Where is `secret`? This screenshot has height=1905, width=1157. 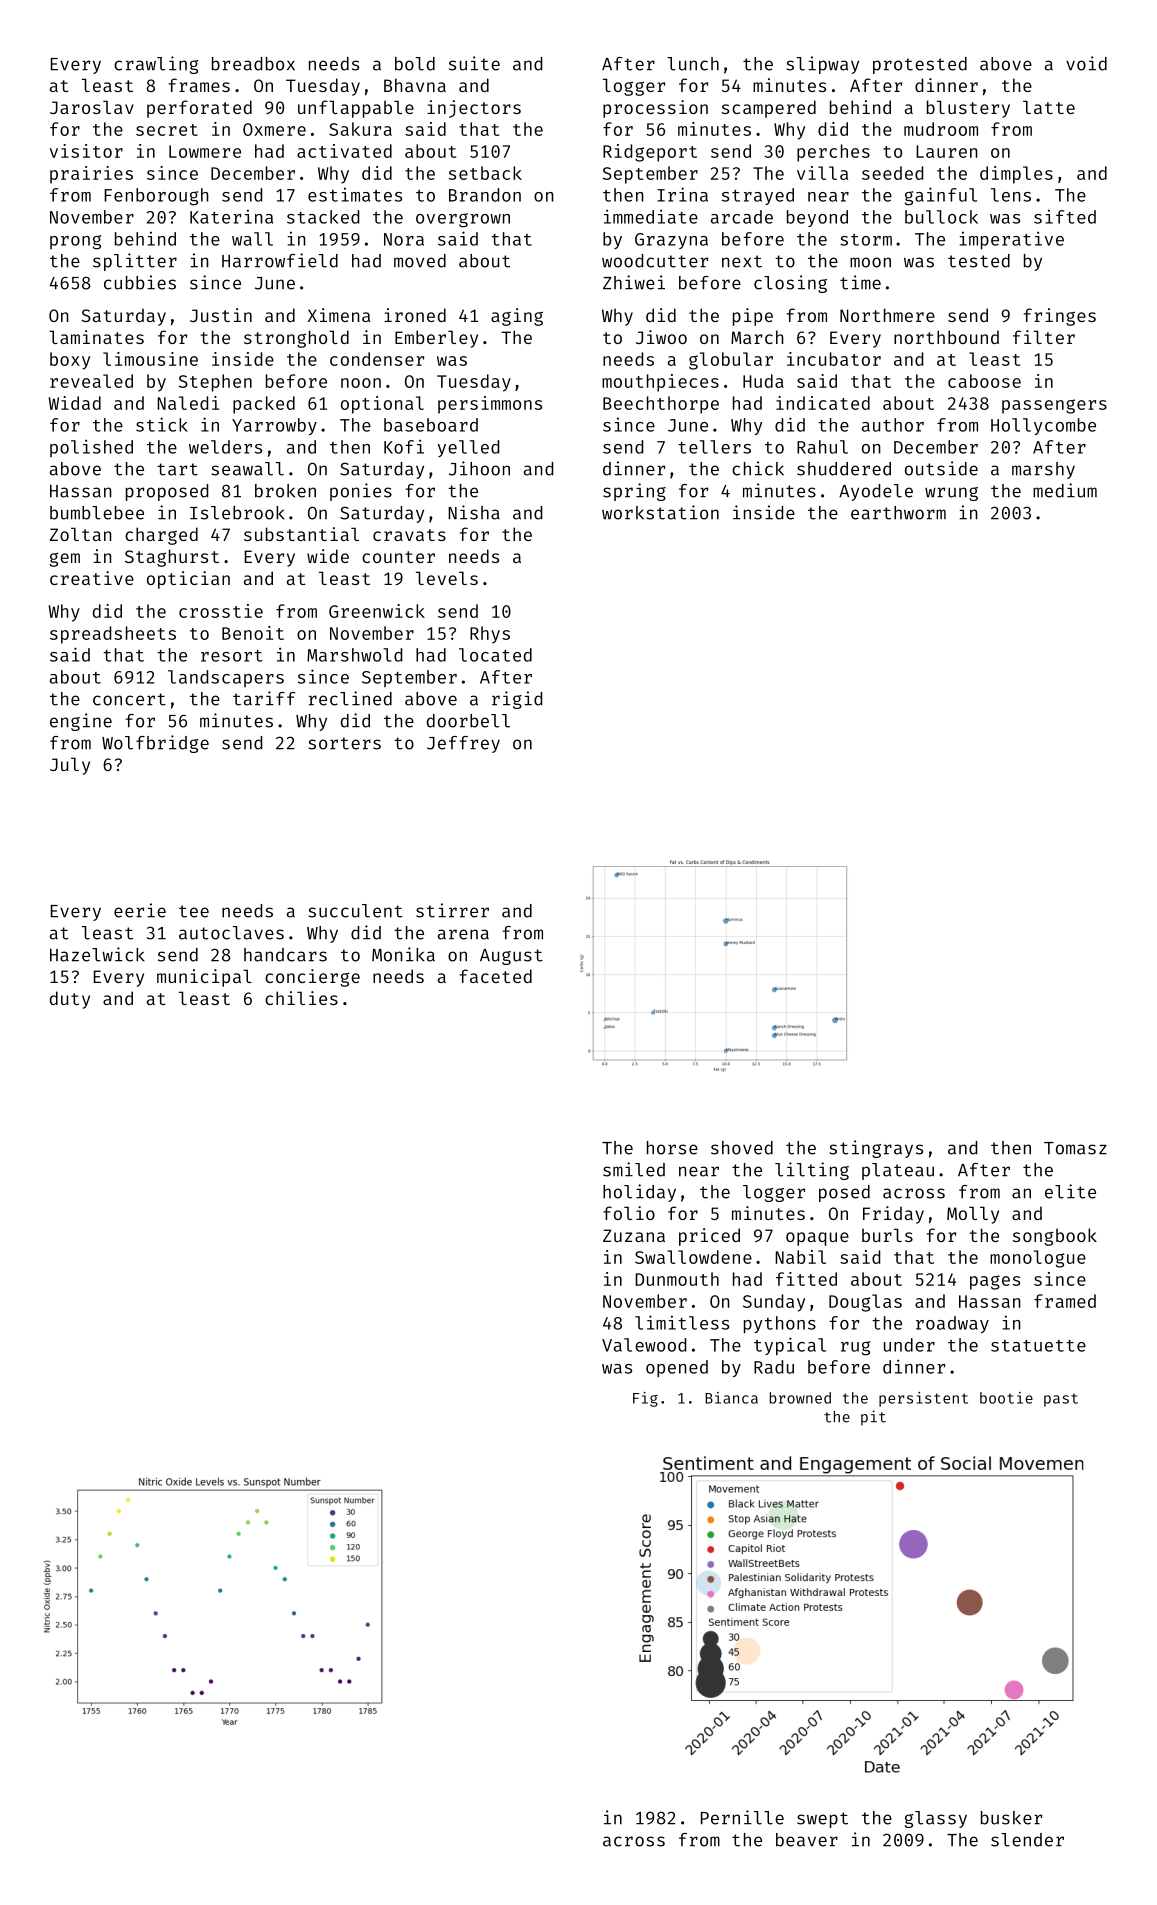 secret is located at coordinates (167, 130).
